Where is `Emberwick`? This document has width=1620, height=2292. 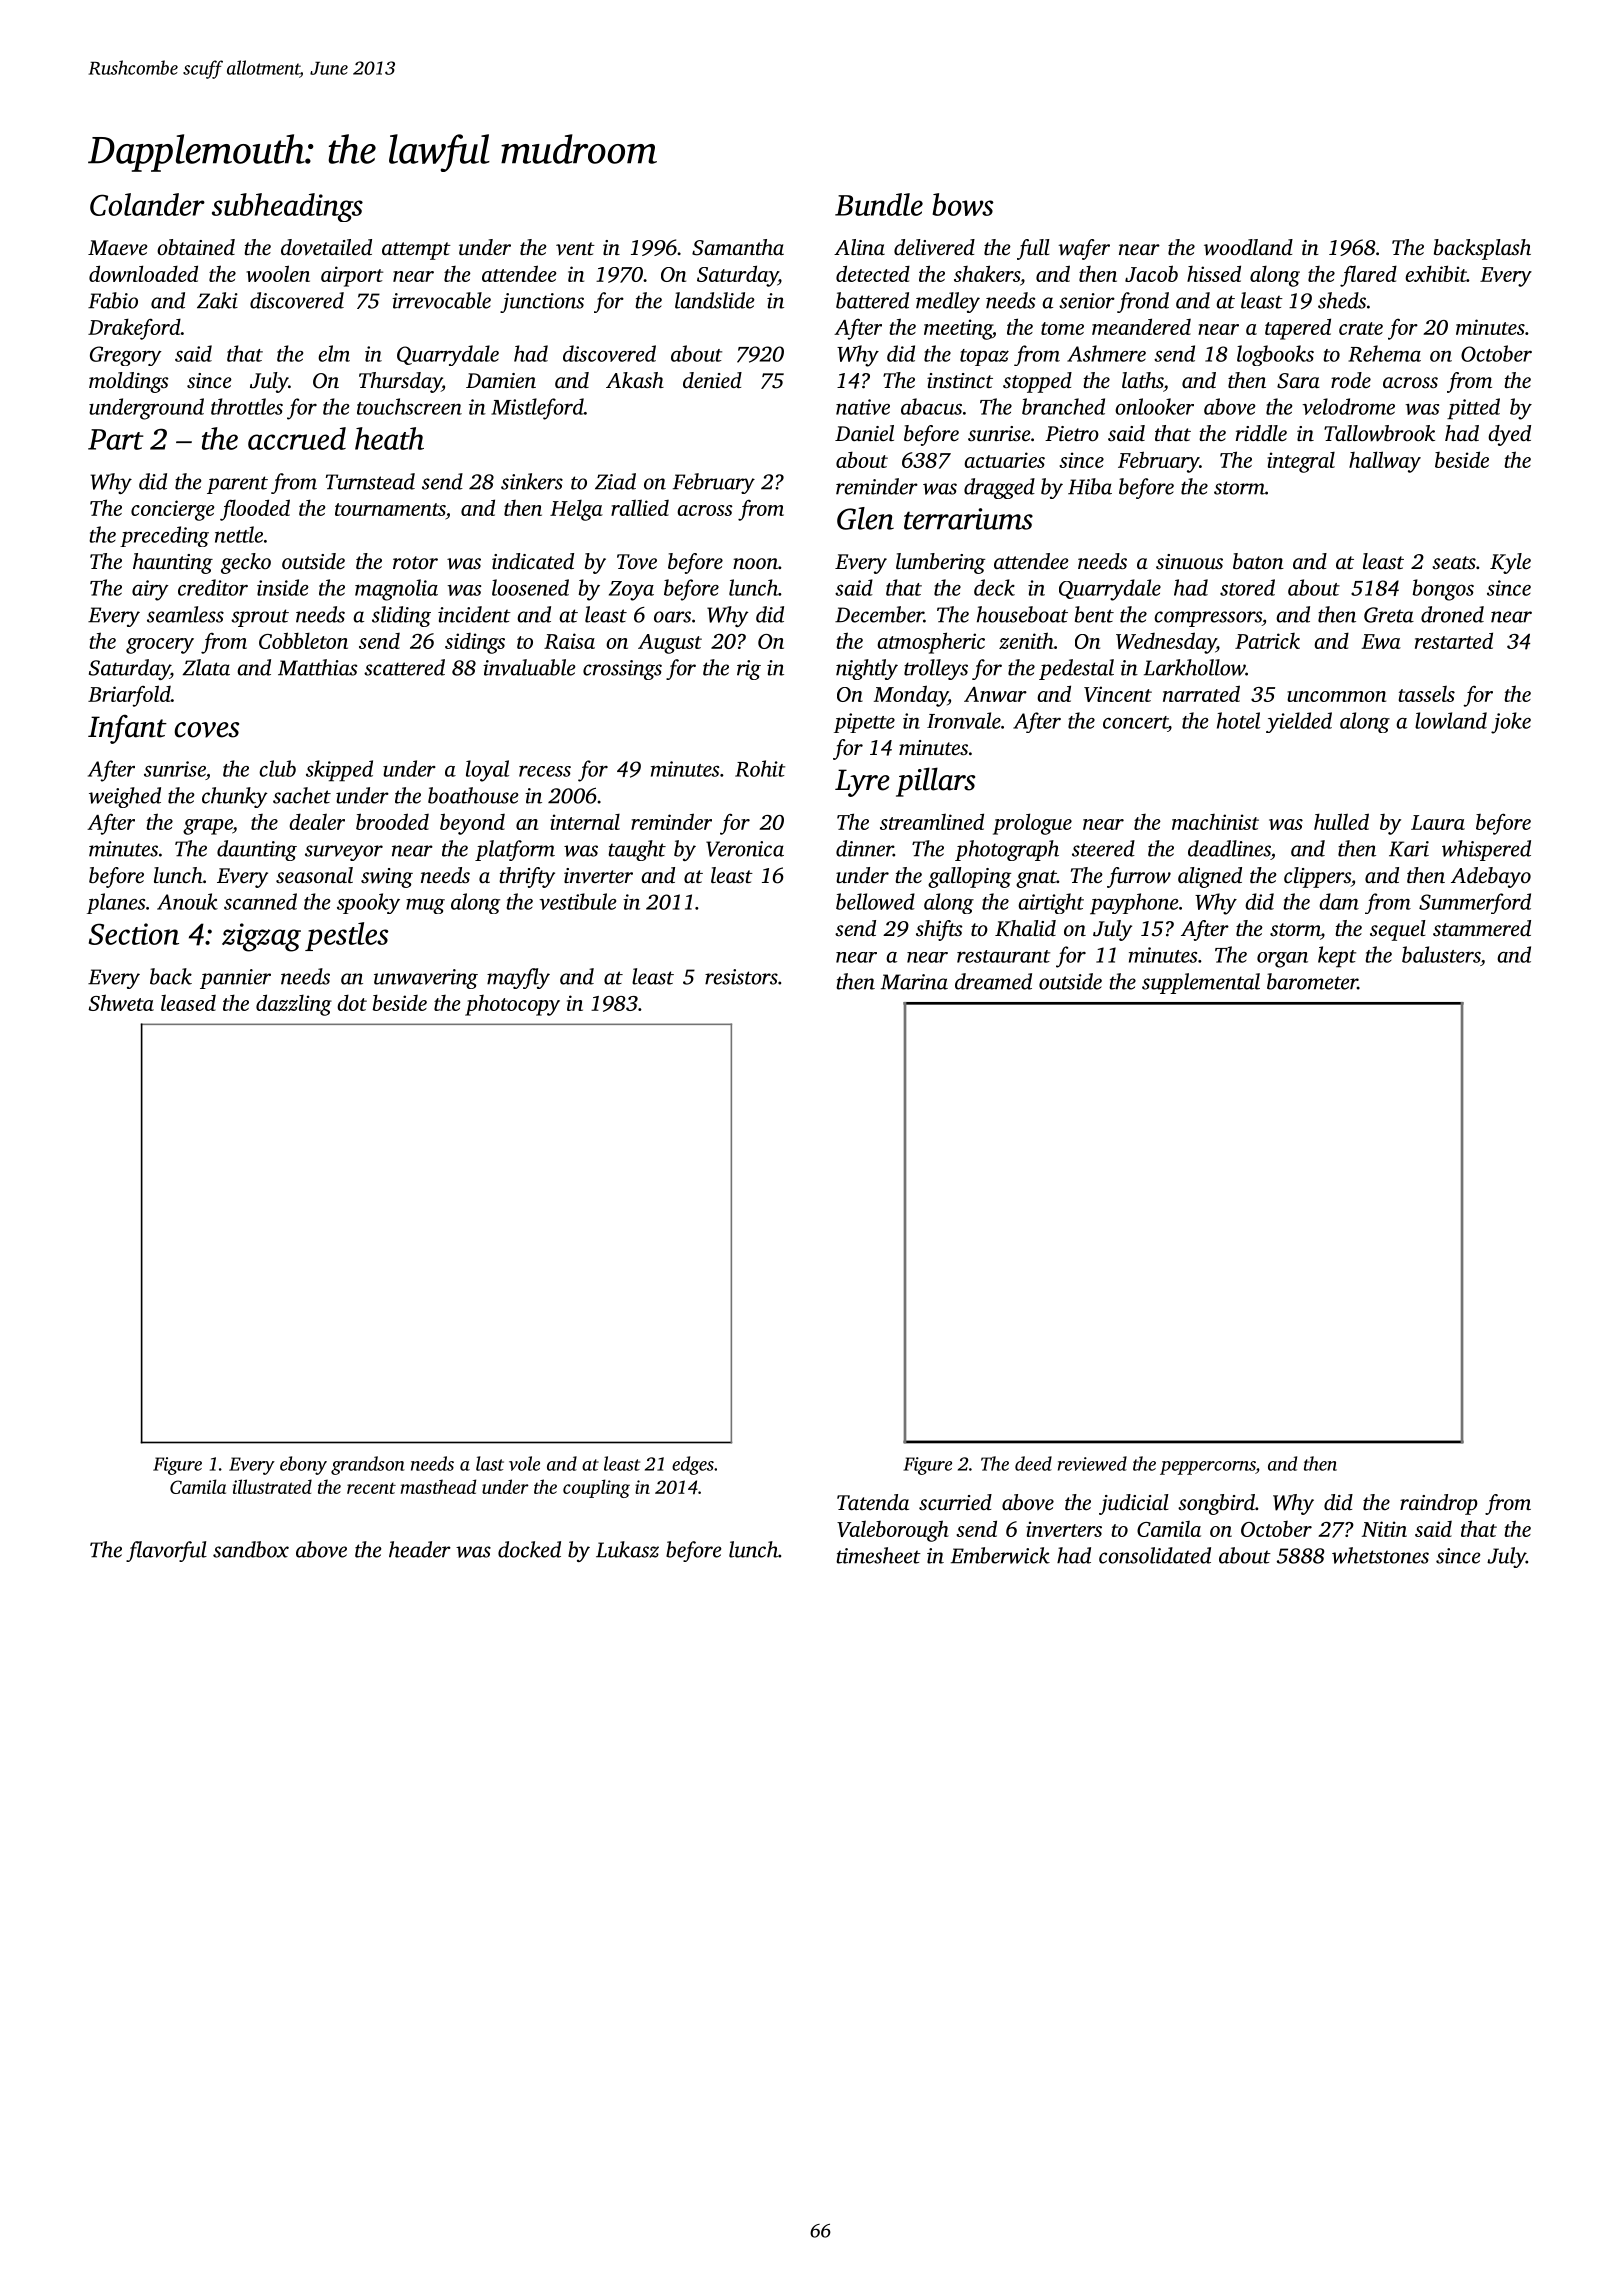 Emberwick is located at coordinates (1000, 1555).
